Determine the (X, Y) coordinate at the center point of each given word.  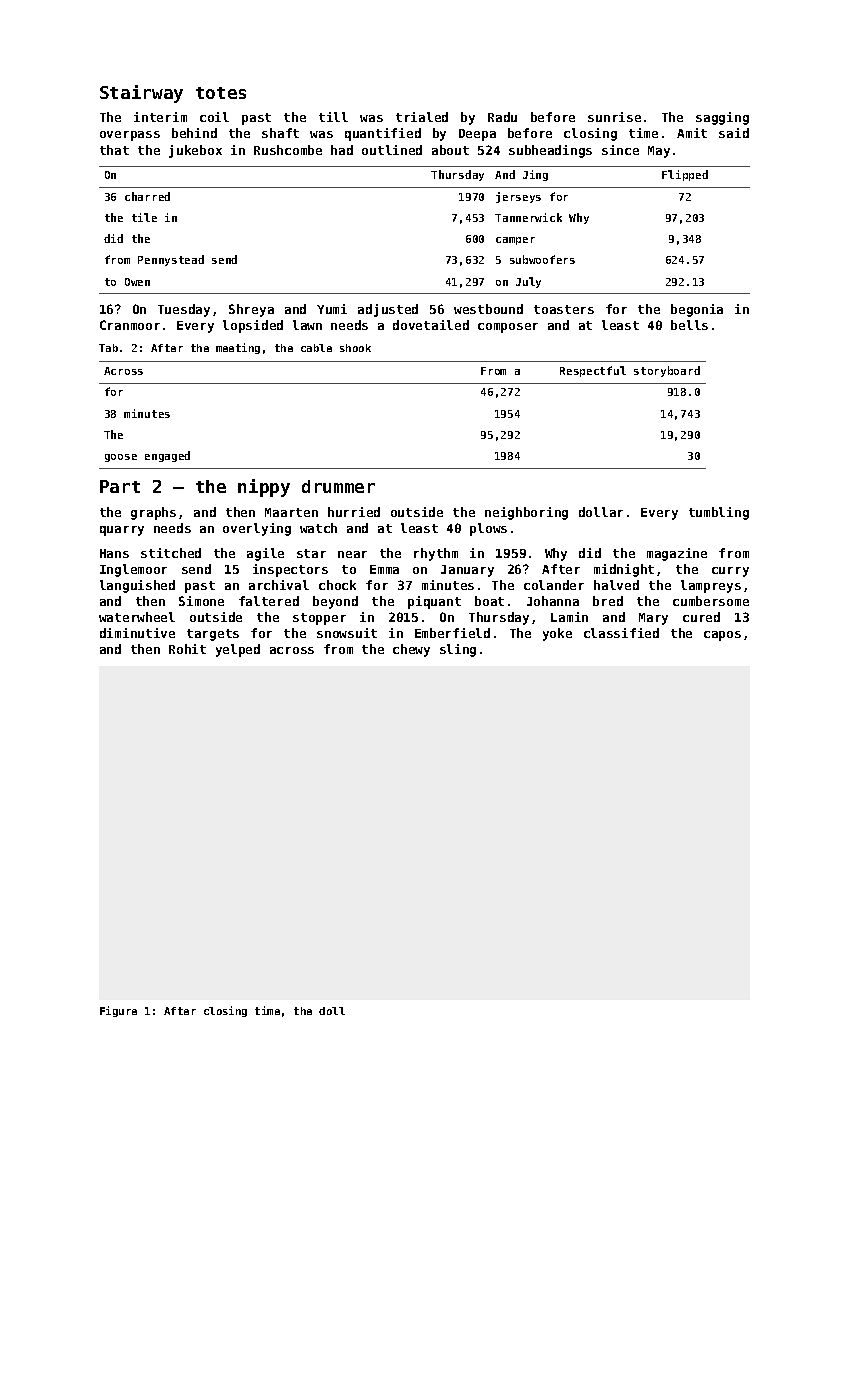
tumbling (719, 513)
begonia (697, 310)
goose (121, 458)
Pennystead (171, 260)
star (311, 553)
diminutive (137, 633)
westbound (488, 309)
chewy (411, 650)
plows (488, 529)
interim (160, 117)
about (450, 150)
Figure (118, 1011)
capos (722, 636)
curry (730, 572)
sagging (722, 118)
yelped (238, 650)
